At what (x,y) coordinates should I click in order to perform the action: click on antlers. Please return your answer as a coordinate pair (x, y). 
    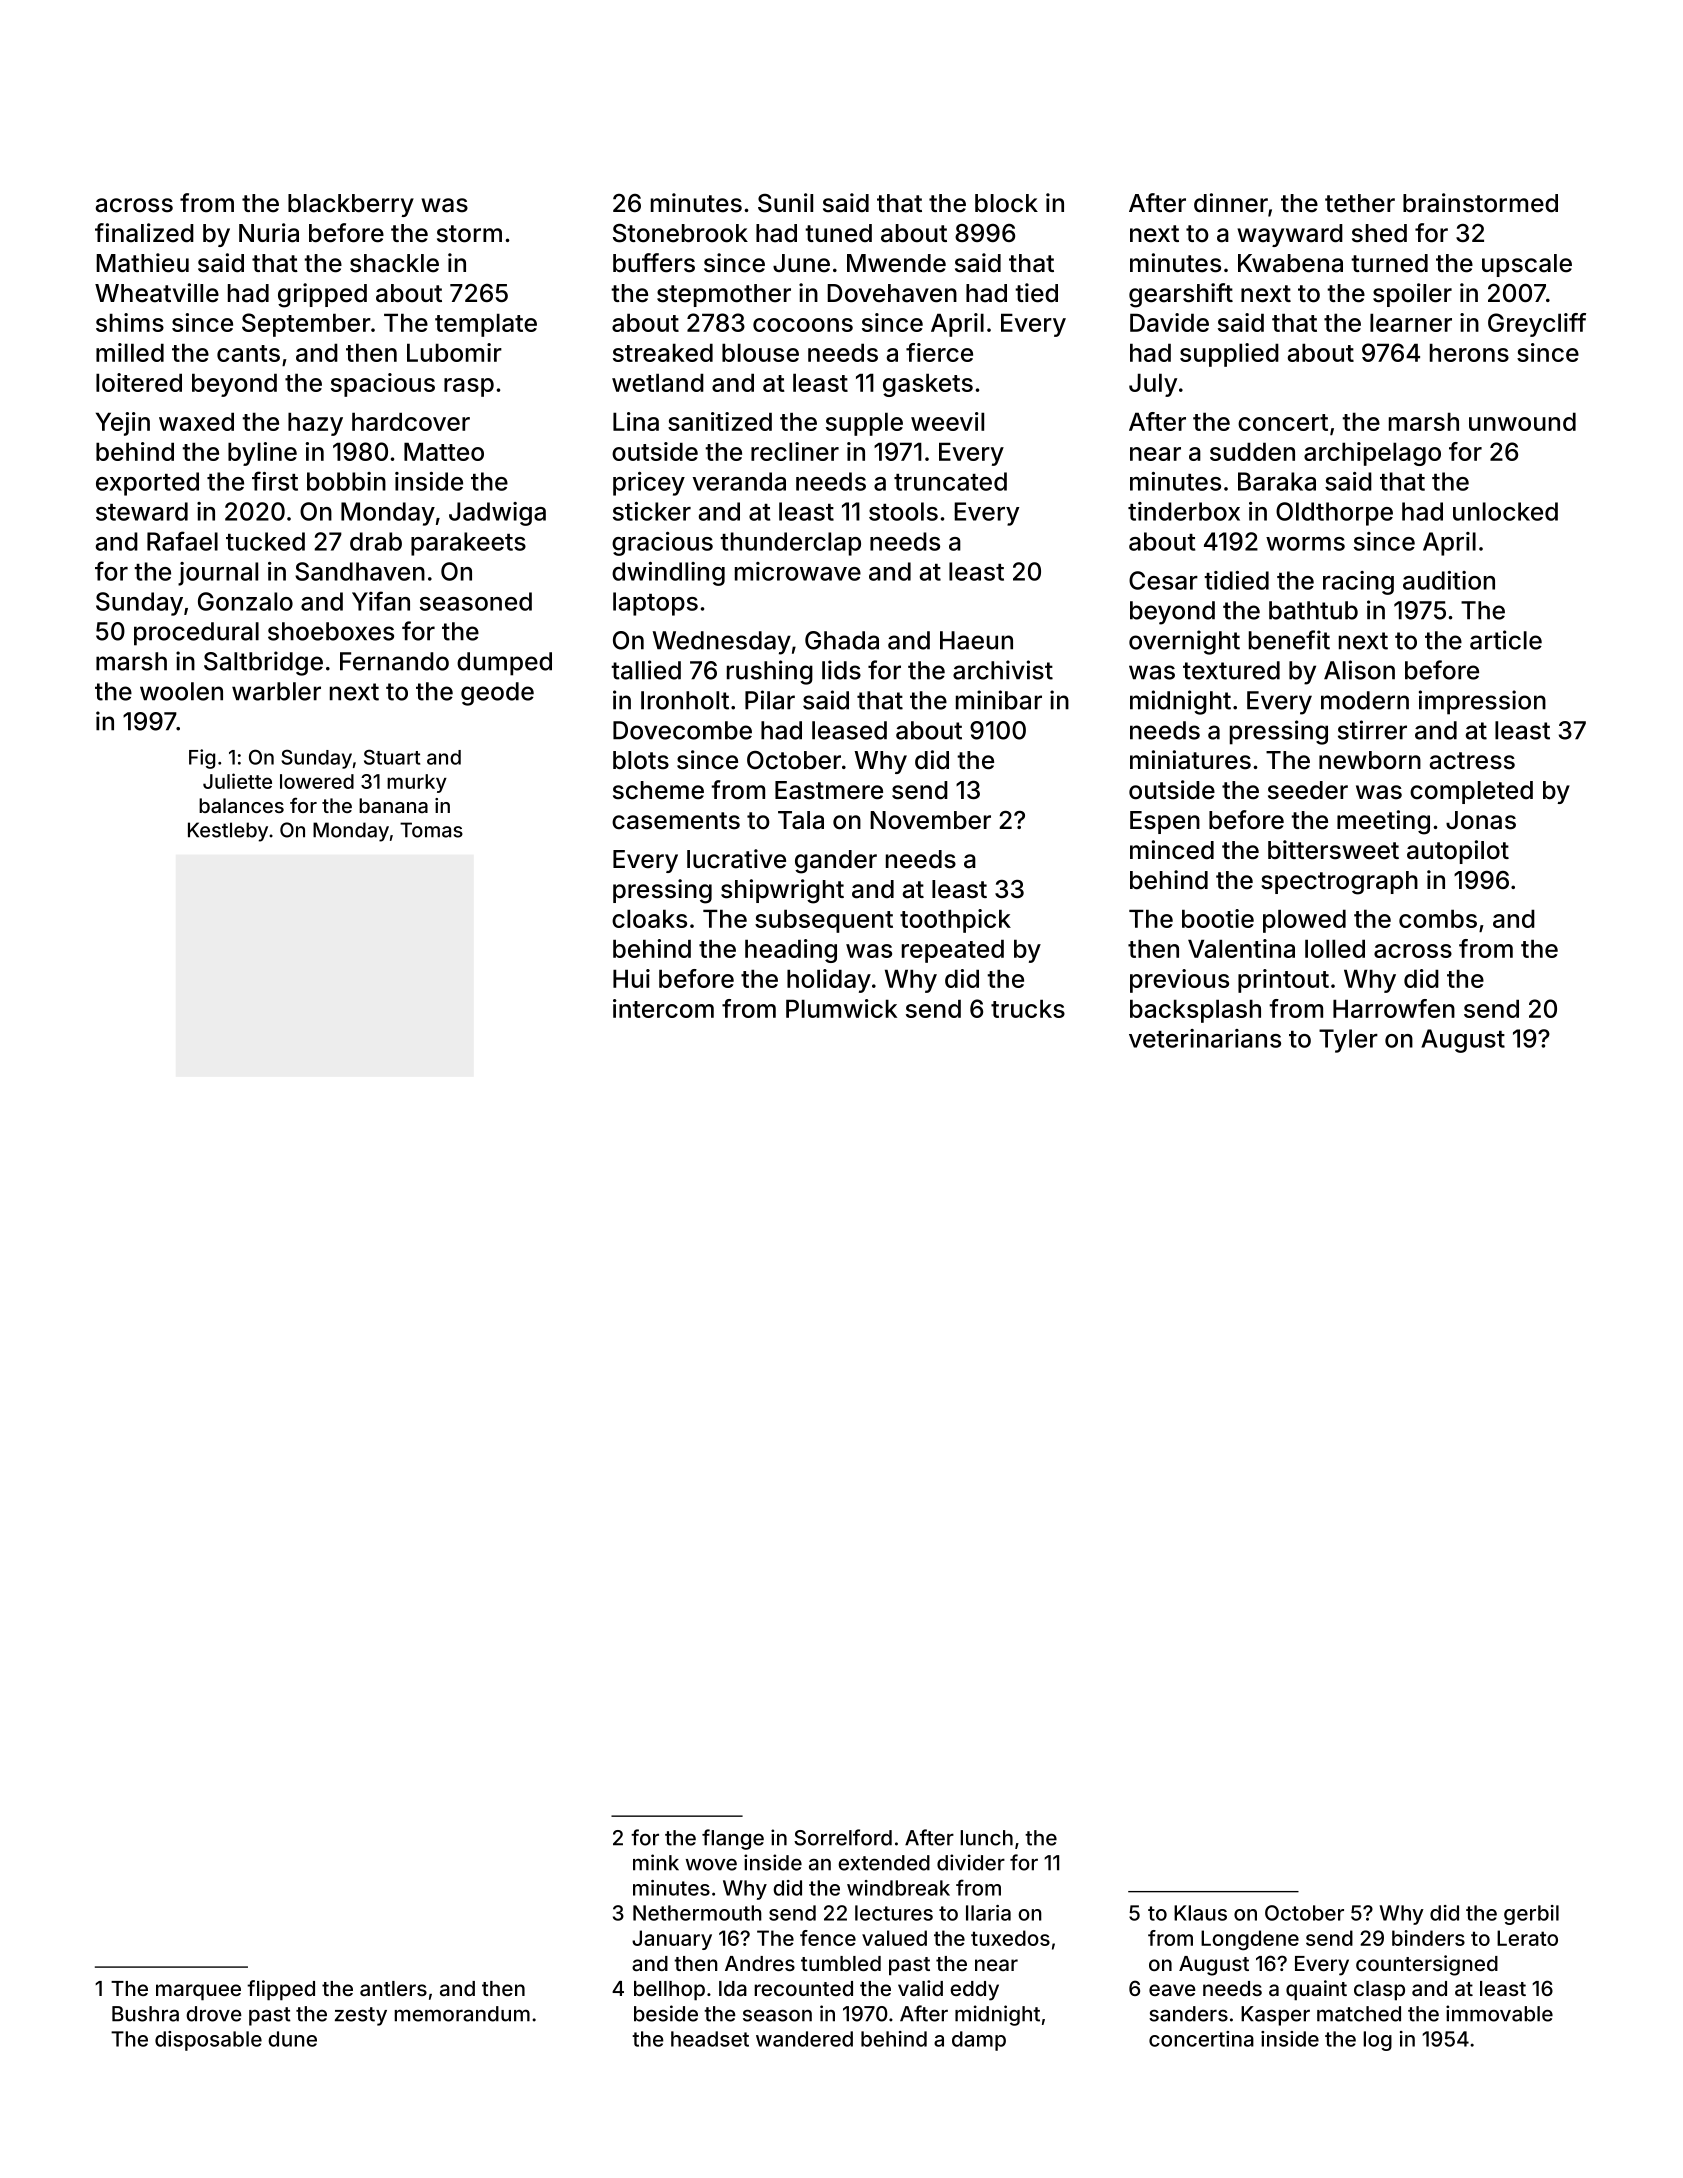
    Looking at the image, I should click on (393, 1988).
